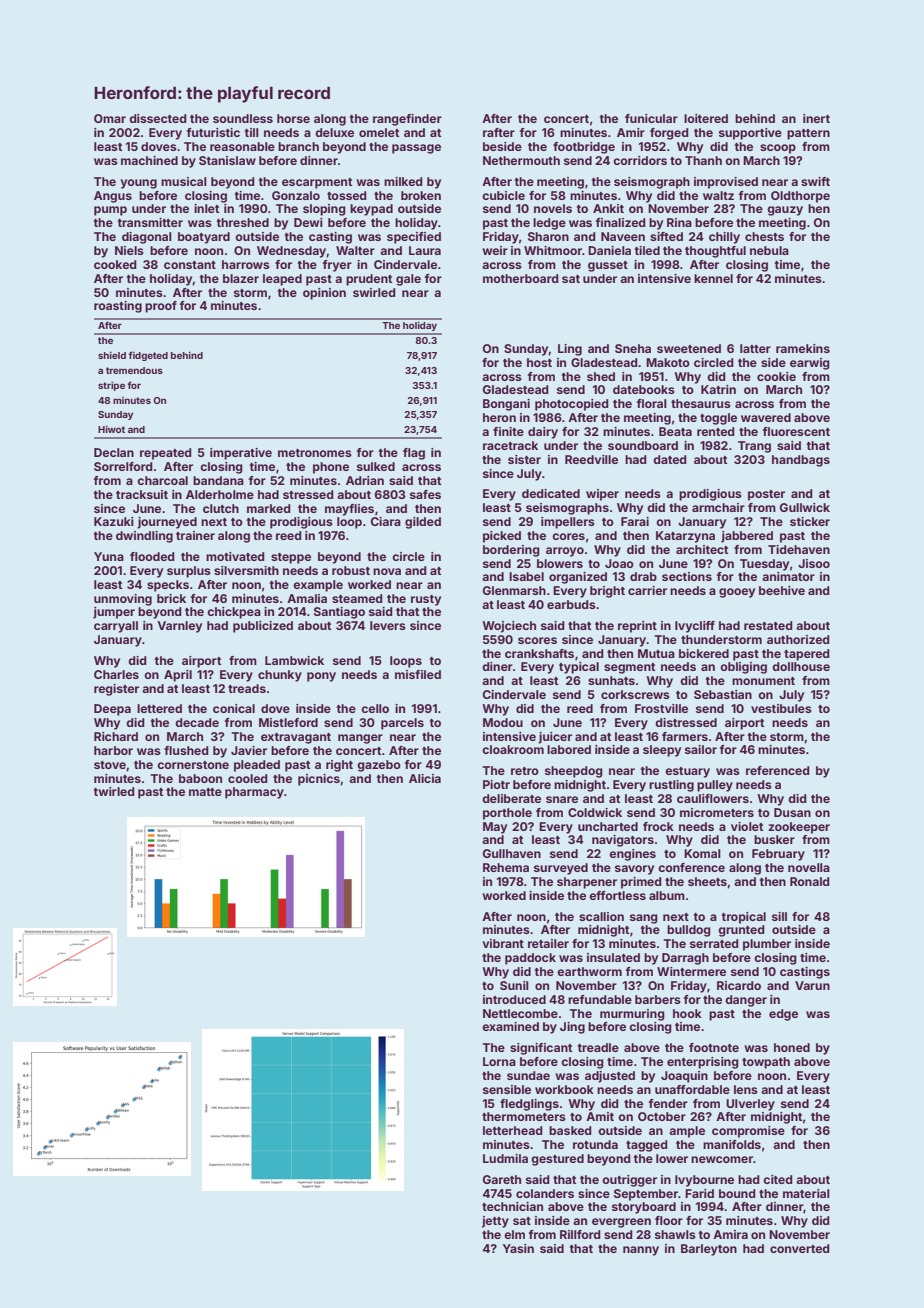 Image resolution: width=924 pixels, height=1308 pixels. Describe the element at coordinates (679, 222) in the document. I see `Rina` at that location.
